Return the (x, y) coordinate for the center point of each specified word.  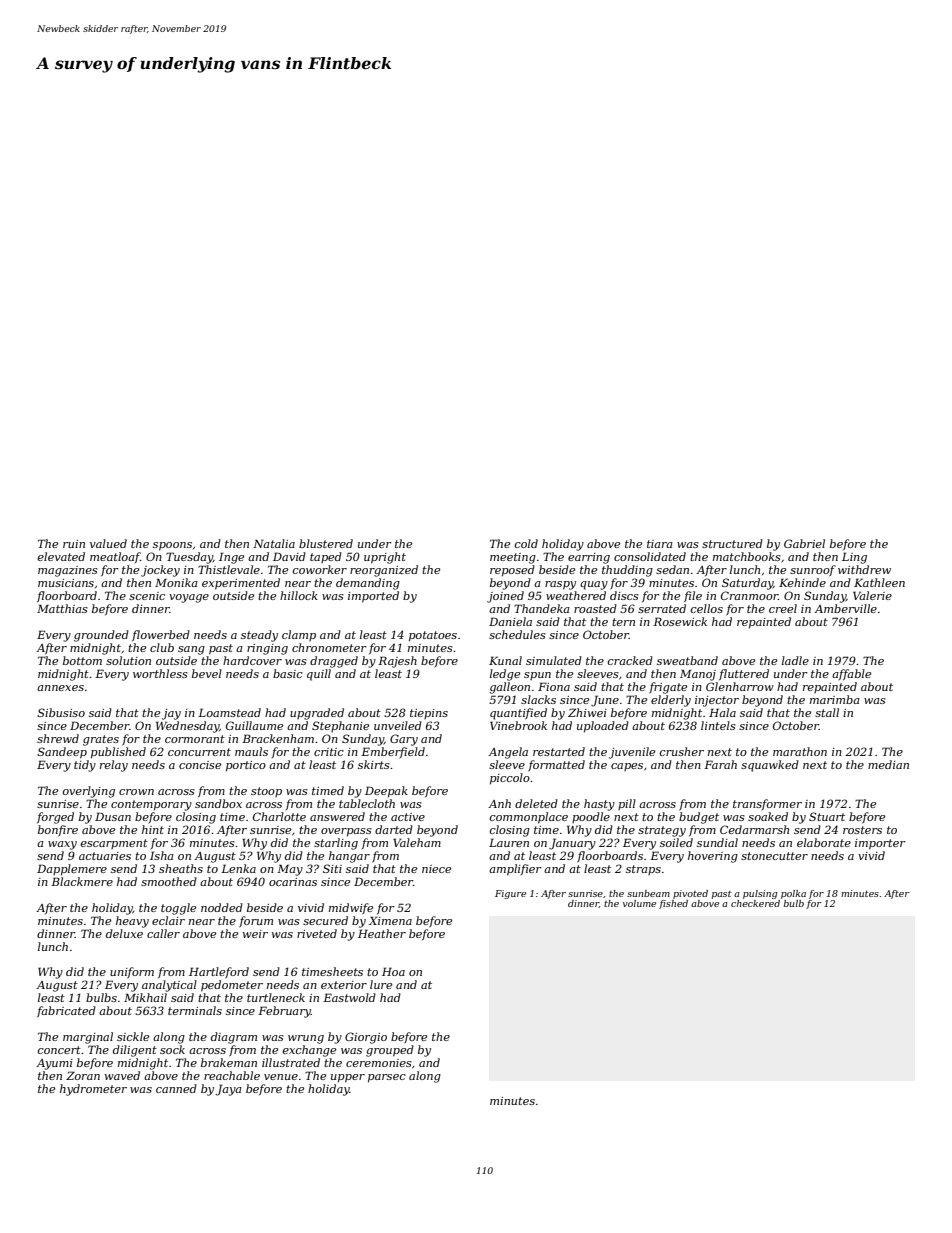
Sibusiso (61, 712)
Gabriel (804, 543)
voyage (189, 598)
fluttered (744, 674)
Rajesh (397, 662)
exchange (309, 1051)
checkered (755, 903)
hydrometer (93, 1090)
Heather (382, 933)
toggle (178, 909)
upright (385, 558)
